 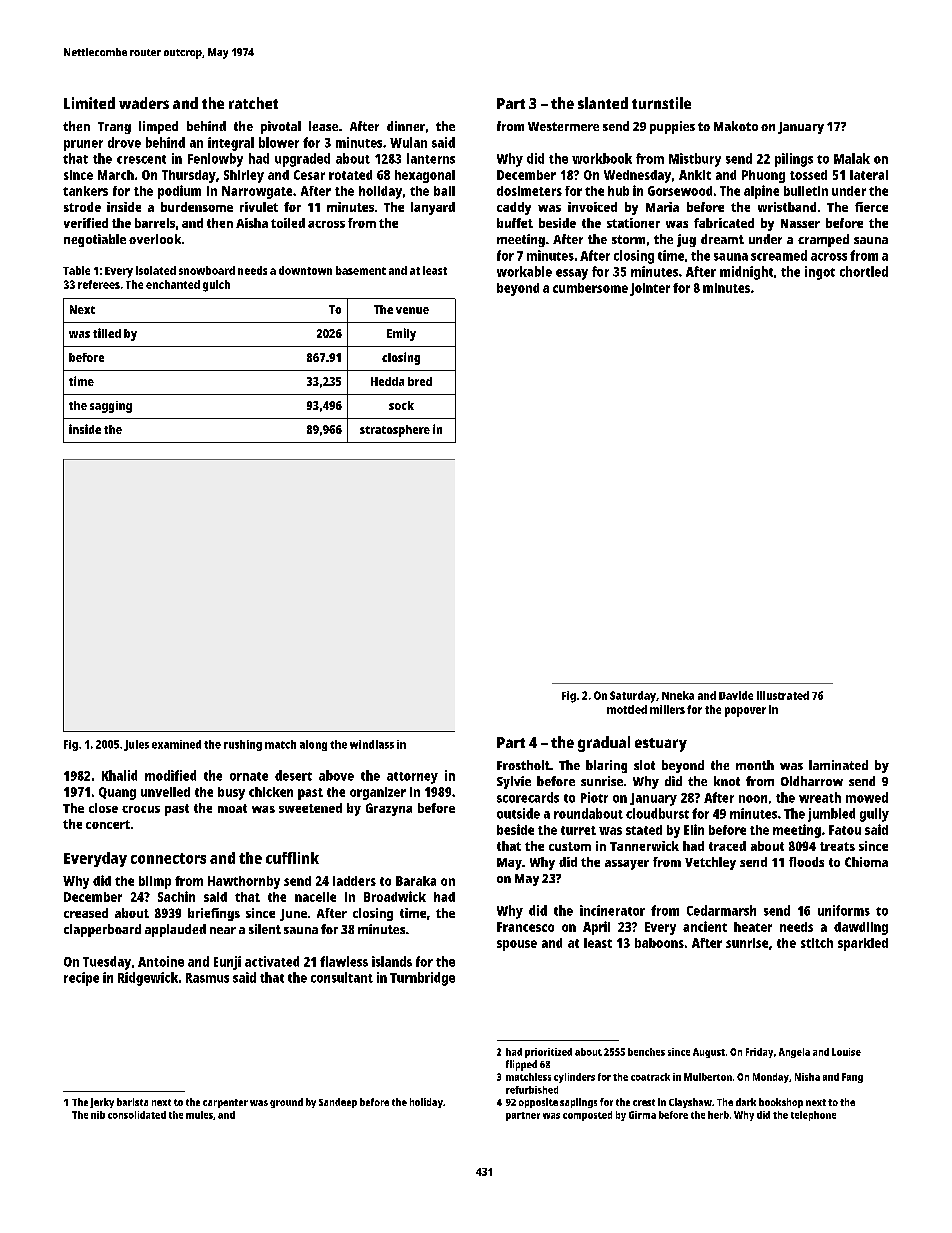 What do you see at coordinates (395, 431) in the screenshot?
I see `stratosphere` at bounding box center [395, 431].
